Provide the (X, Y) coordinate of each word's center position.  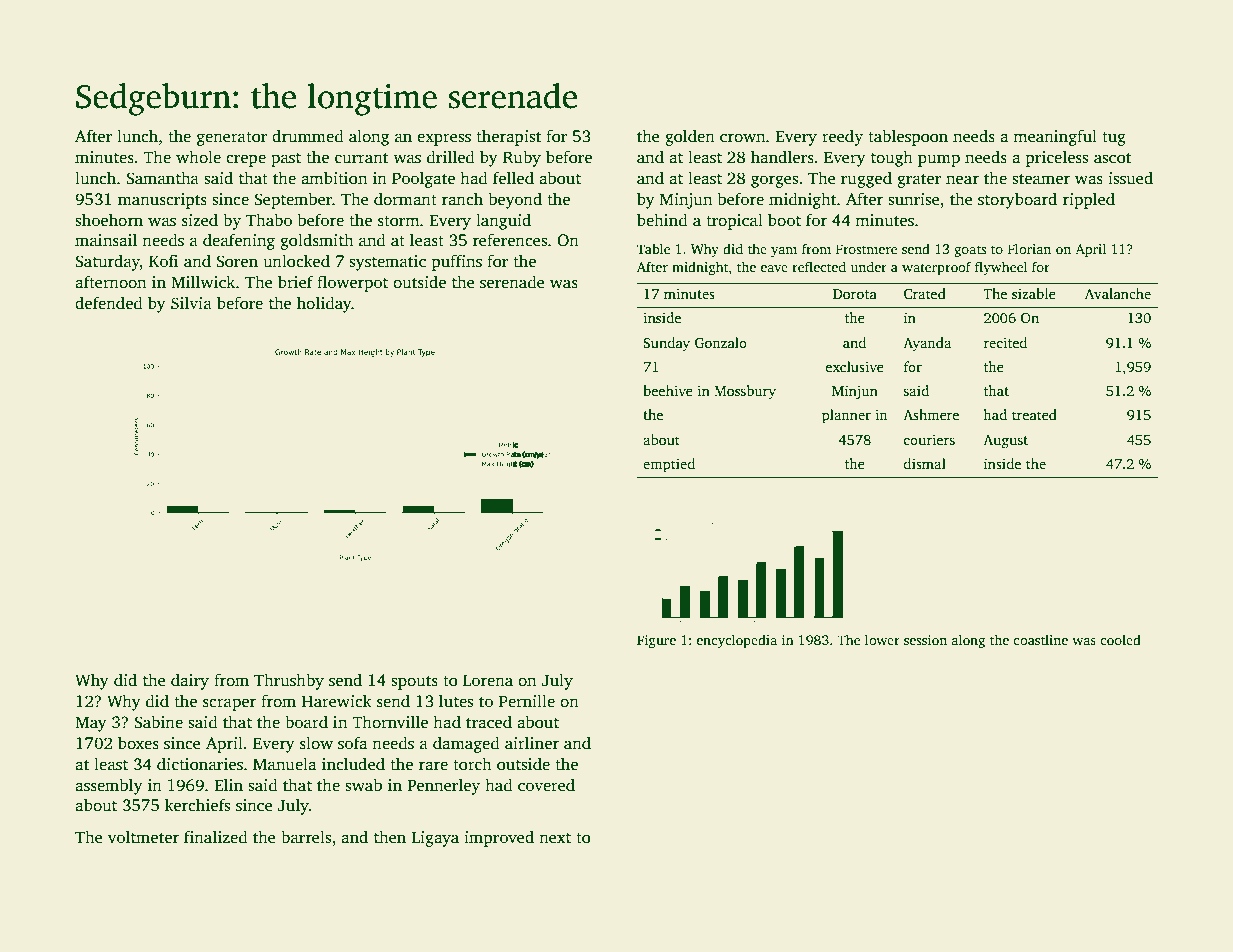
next (555, 838)
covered (546, 785)
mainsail (106, 240)
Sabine (158, 722)
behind (662, 220)
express (444, 139)
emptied (669, 465)
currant (362, 158)
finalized (216, 837)
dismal (925, 463)
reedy (842, 137)
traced (489, 722)
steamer (1041, 179)
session (925, 640)
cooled (1120, 639)
